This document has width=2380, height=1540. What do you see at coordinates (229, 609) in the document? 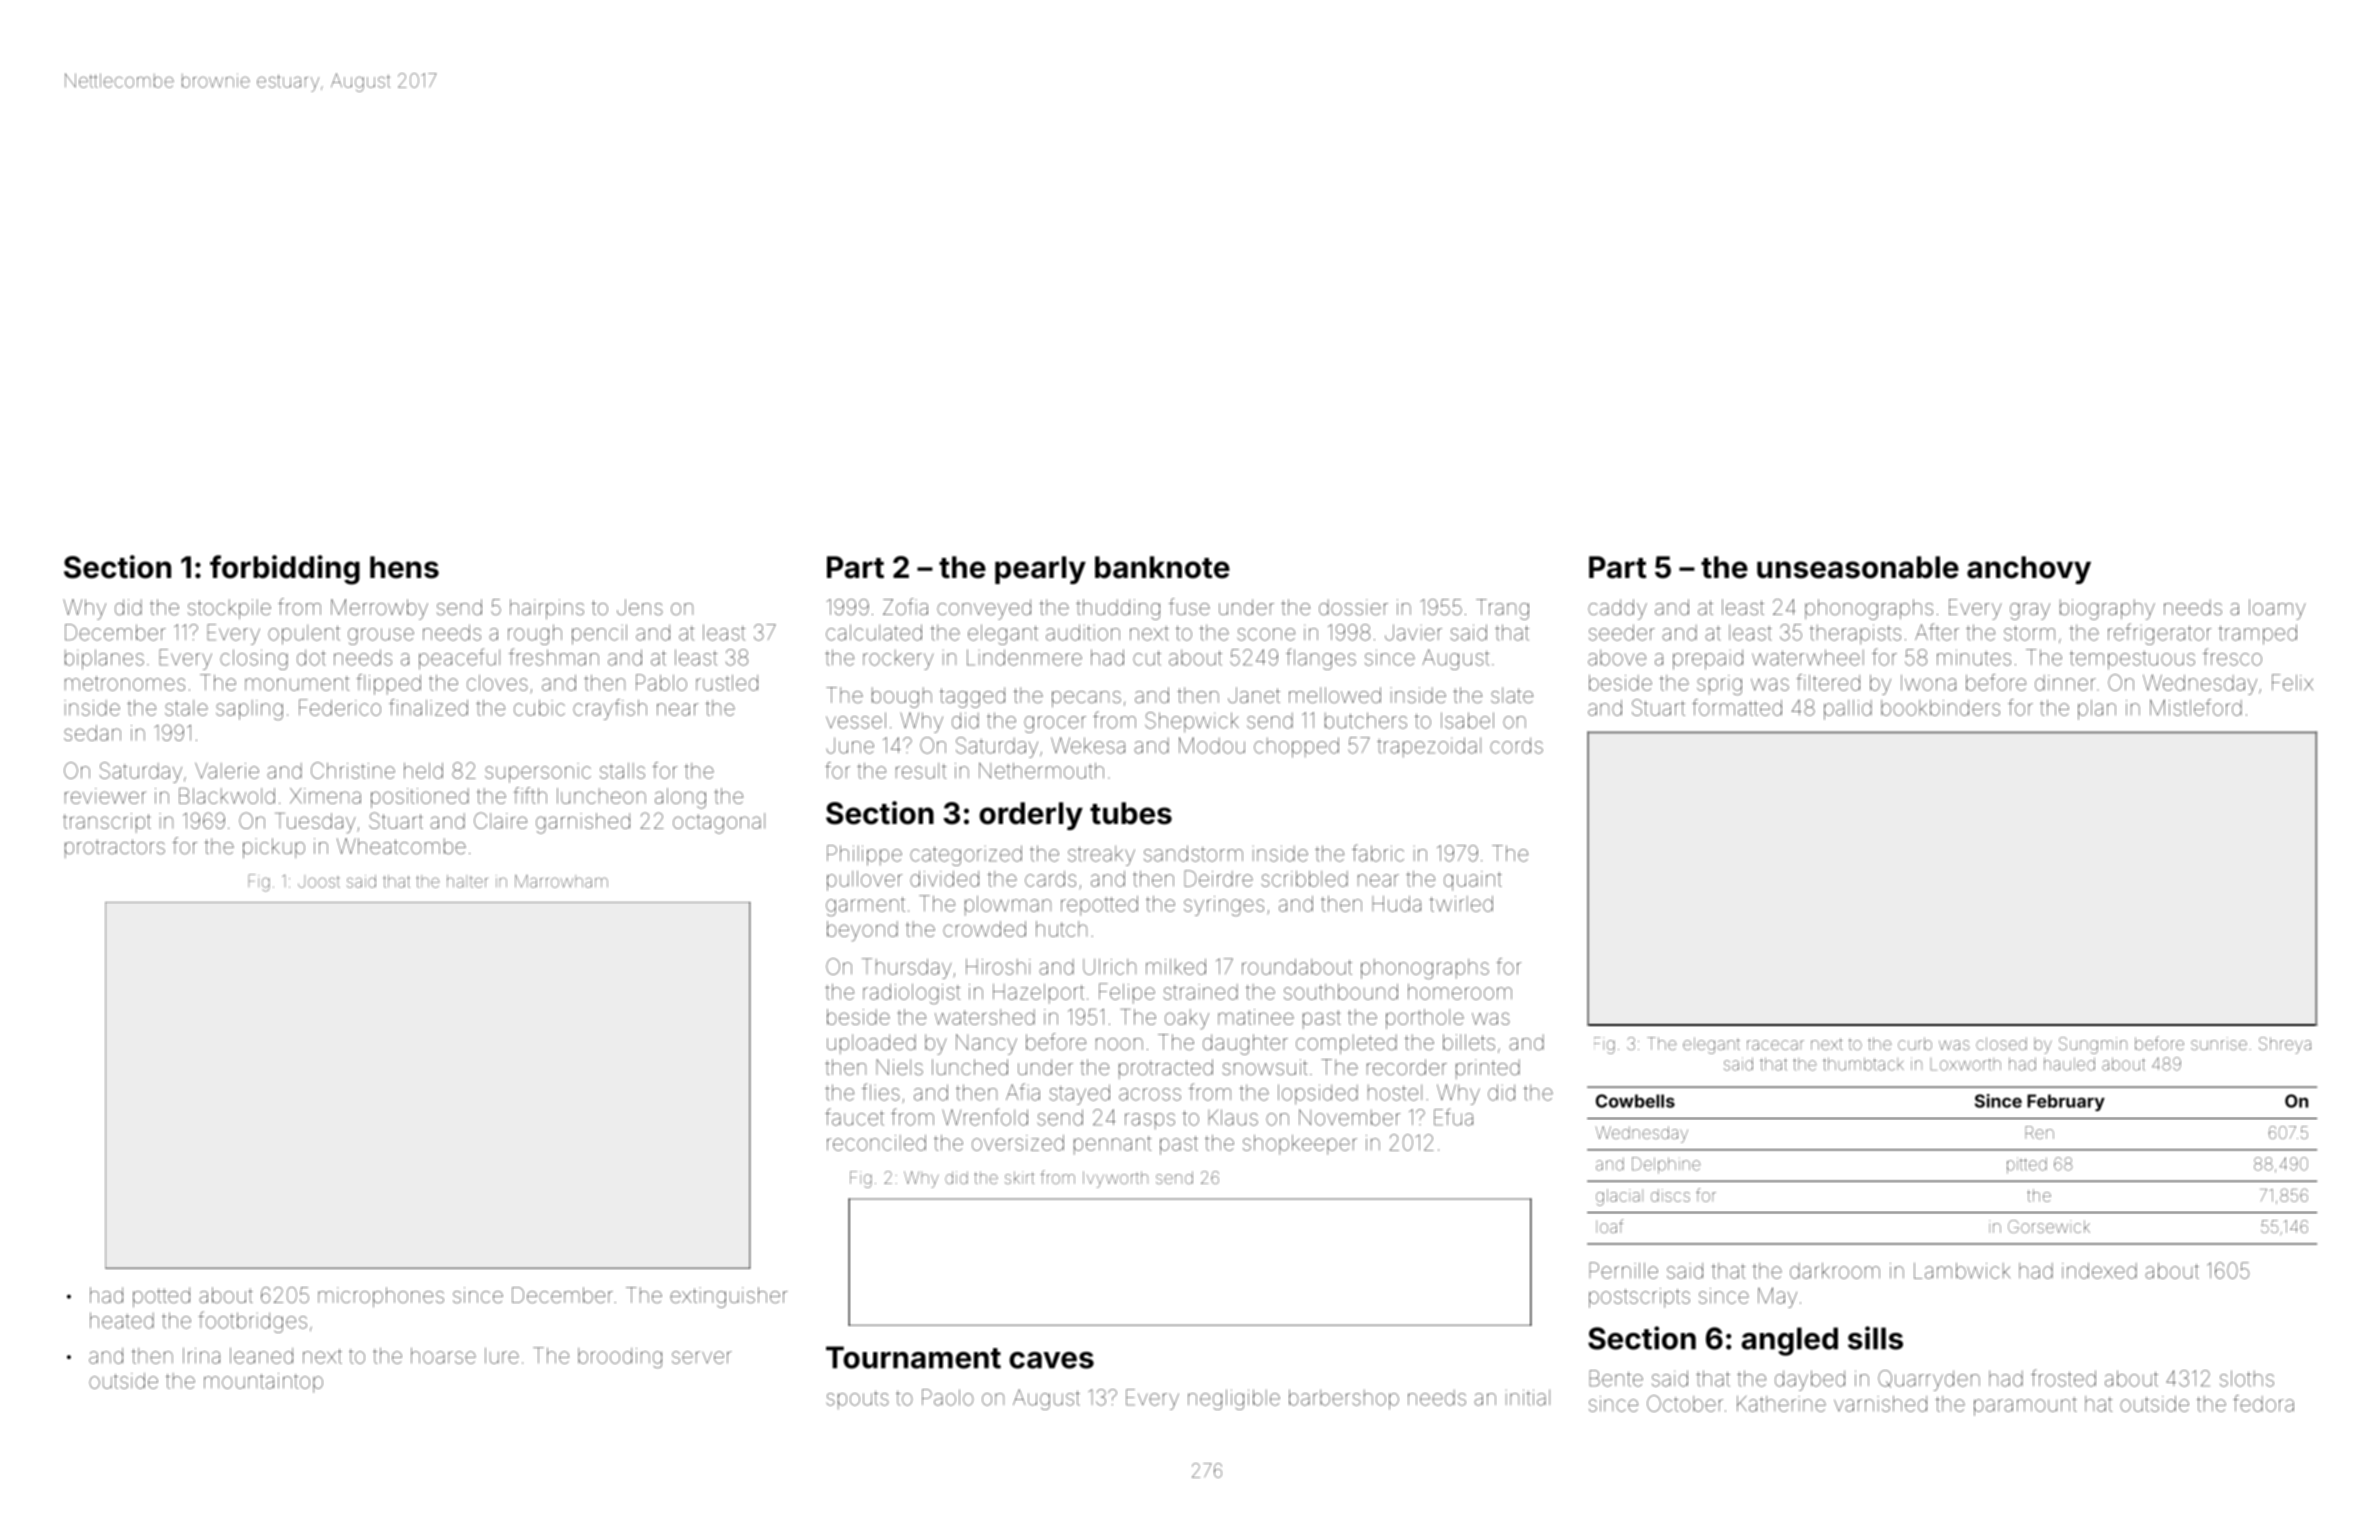
I see `stockpile` at bounding box center [229, 609].
